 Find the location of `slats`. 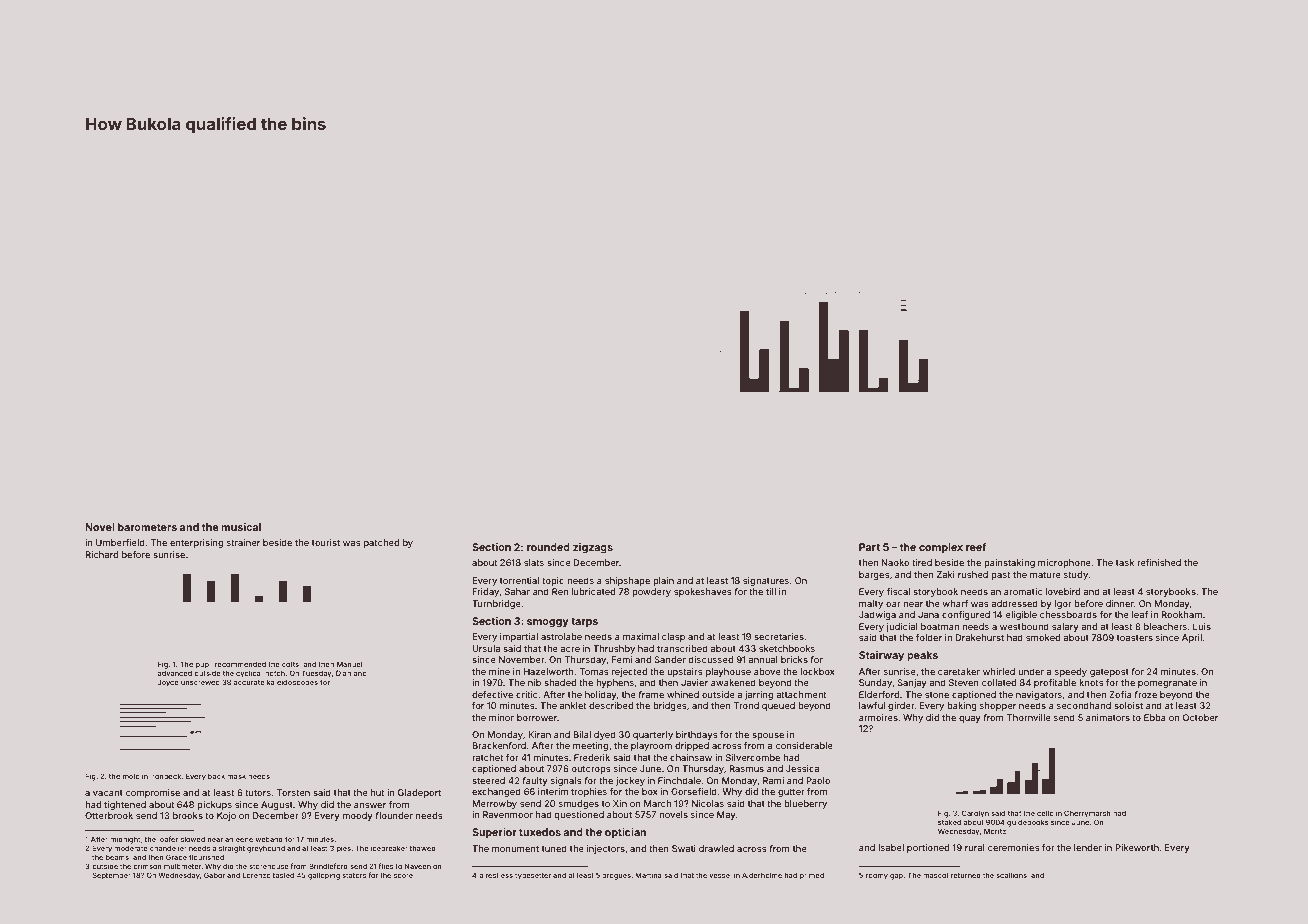

slats is located at coordinates (534, 562).
